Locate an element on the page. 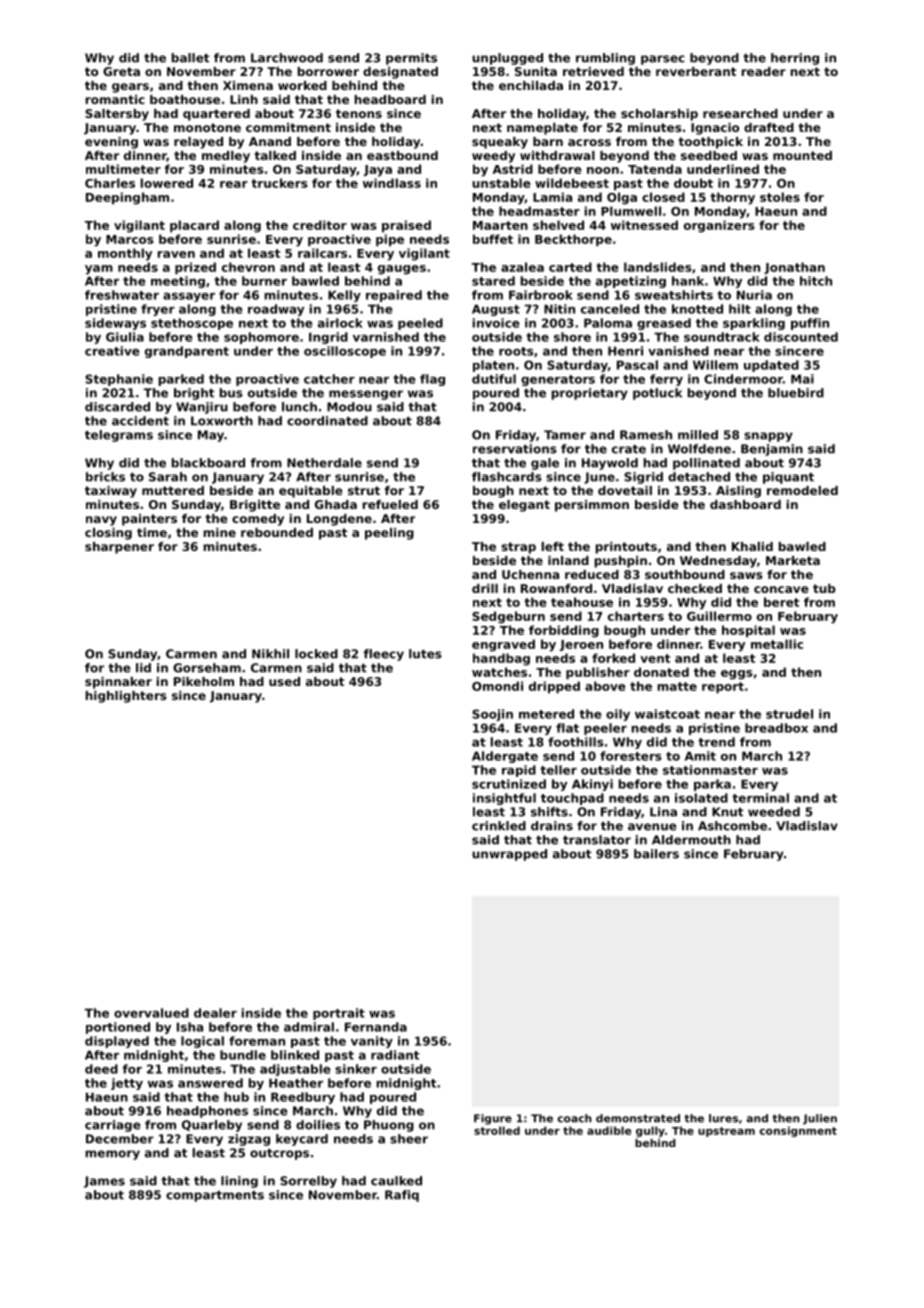 This image has height=1308, width=924. Sorrelby is located at coordinates (308, 1182).
